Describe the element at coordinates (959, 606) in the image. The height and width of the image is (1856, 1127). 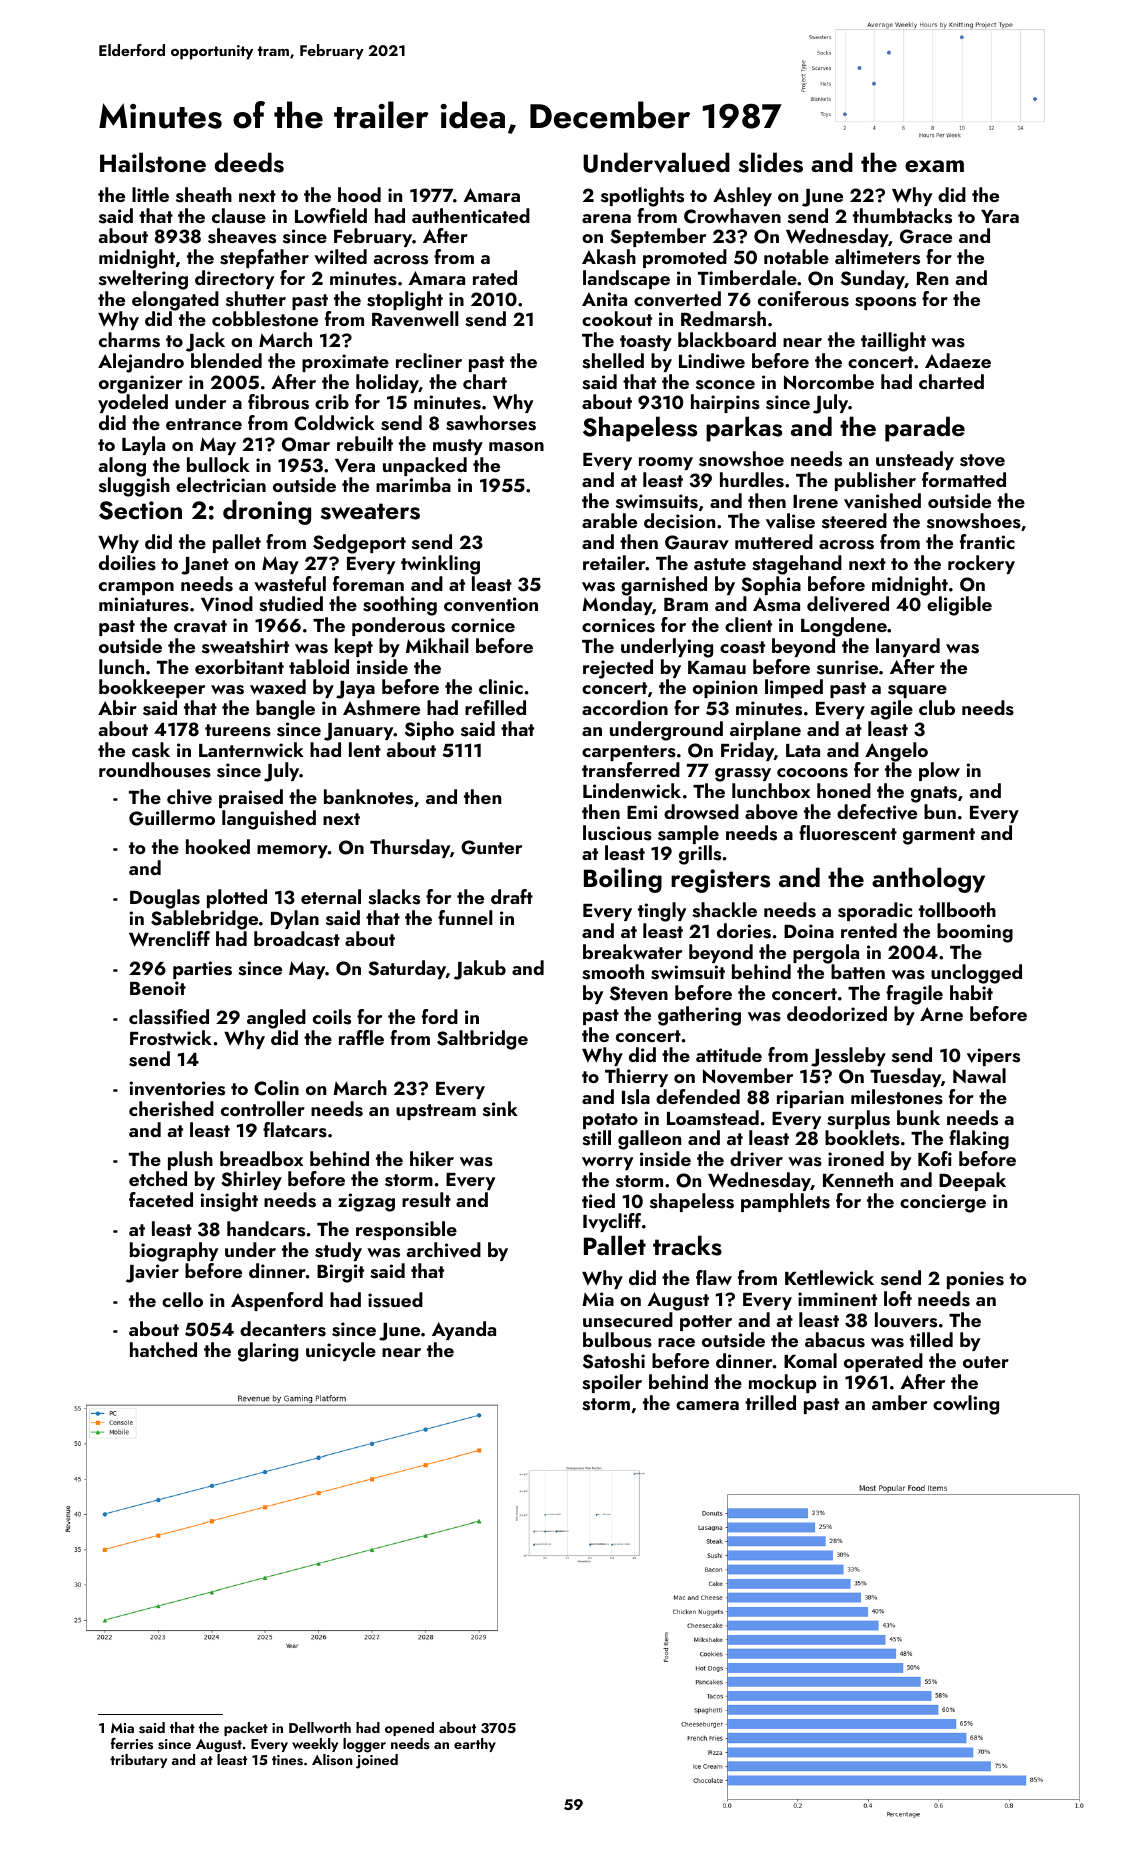
I see `eligible` at that location.
